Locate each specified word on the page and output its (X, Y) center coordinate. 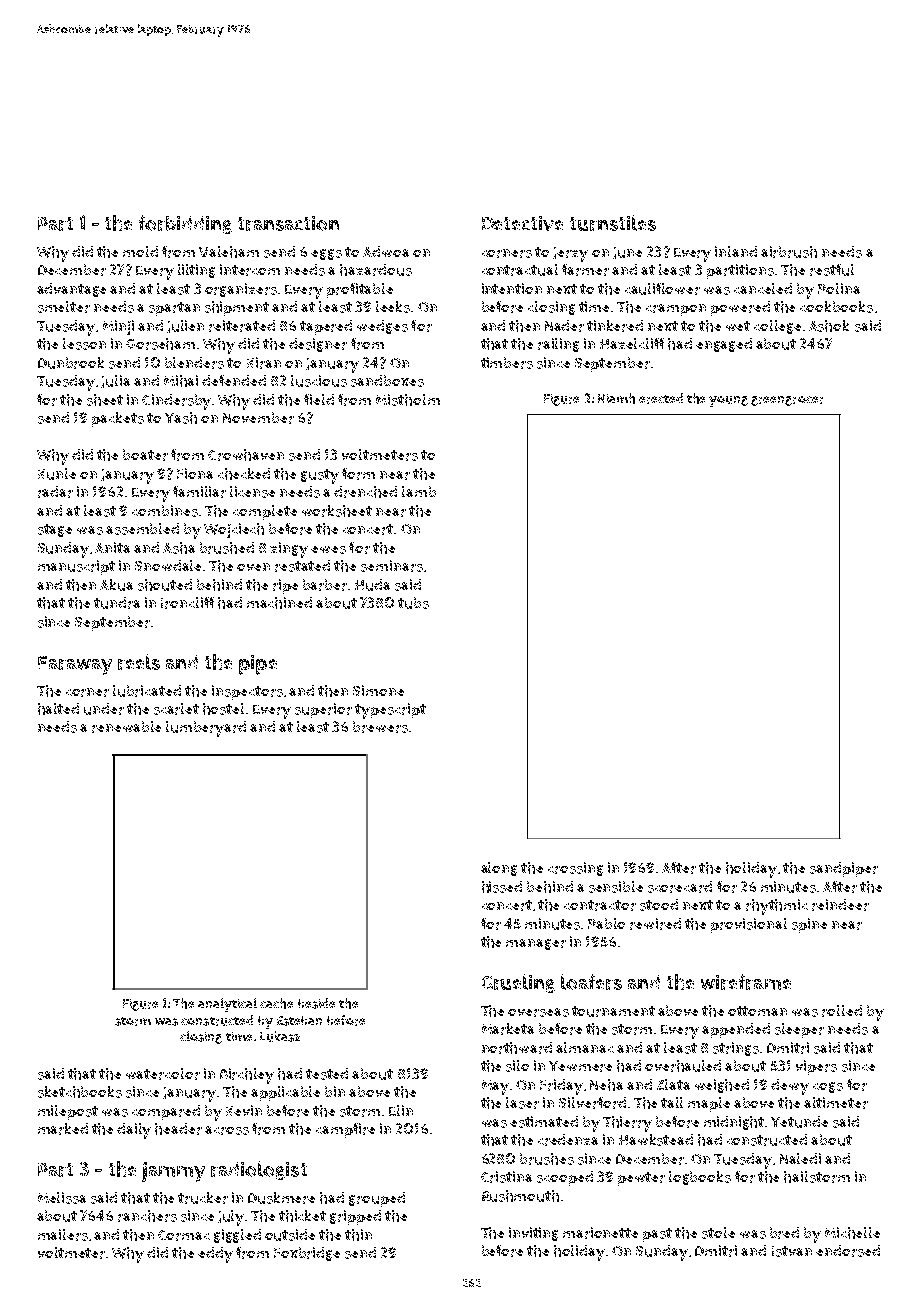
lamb (419, 491)
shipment (237, 308)
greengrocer (787, 401)
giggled (237, 1236)
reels (139, 662)
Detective (522, 223)
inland (736, 251)
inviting (533, 1234)
